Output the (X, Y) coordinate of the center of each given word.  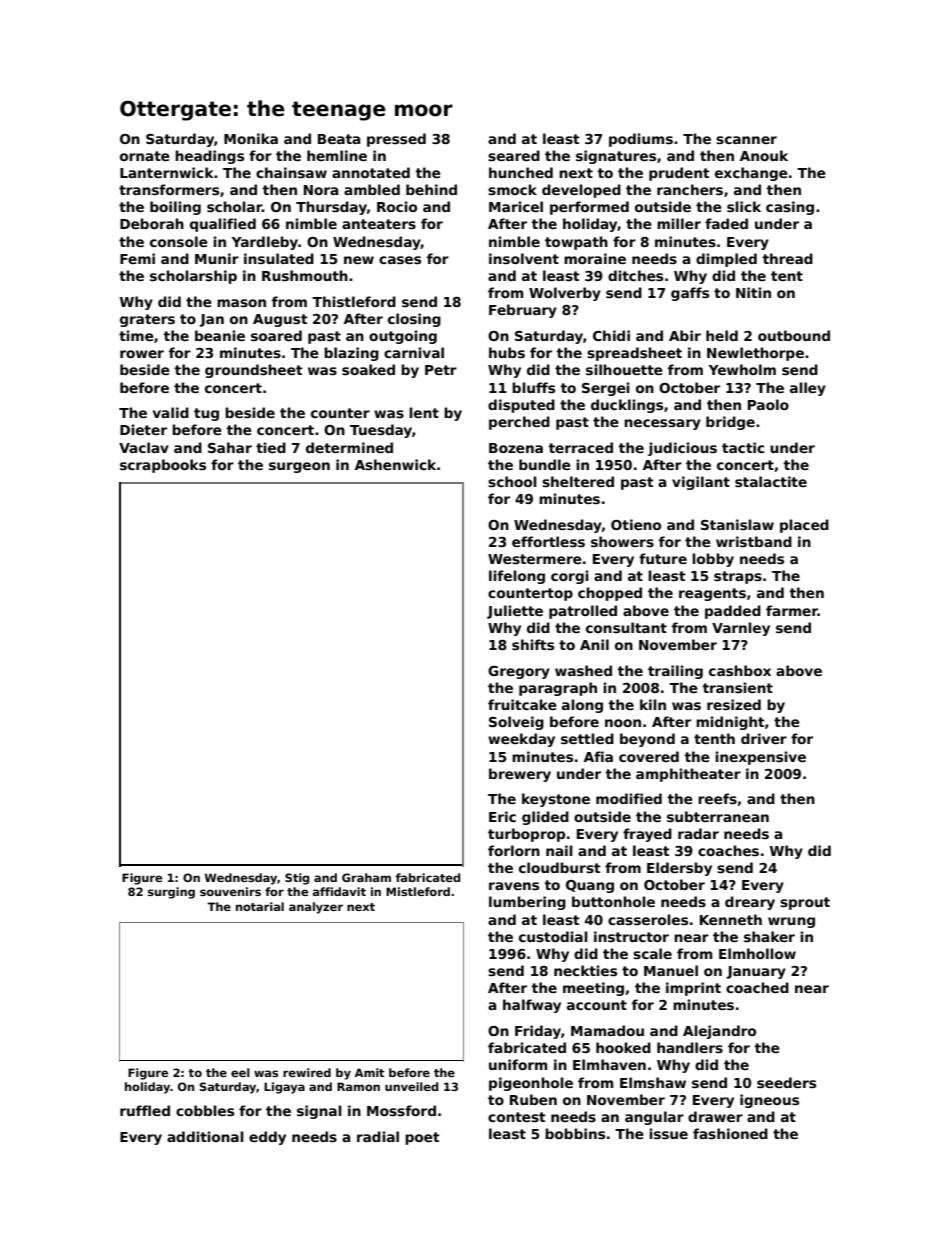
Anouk (764, 155)
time (136, 335)
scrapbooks (163, 466)
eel (240, 1072)
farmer (792, 610)
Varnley (741, 629)
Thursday (331, 208)
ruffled (145, 1110)
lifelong (517, 577)
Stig (297, 879)
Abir (685, 335)
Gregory (519, 672)
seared (514, 155)
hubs (507, 352)
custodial (553, 936)
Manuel (671, 970)
